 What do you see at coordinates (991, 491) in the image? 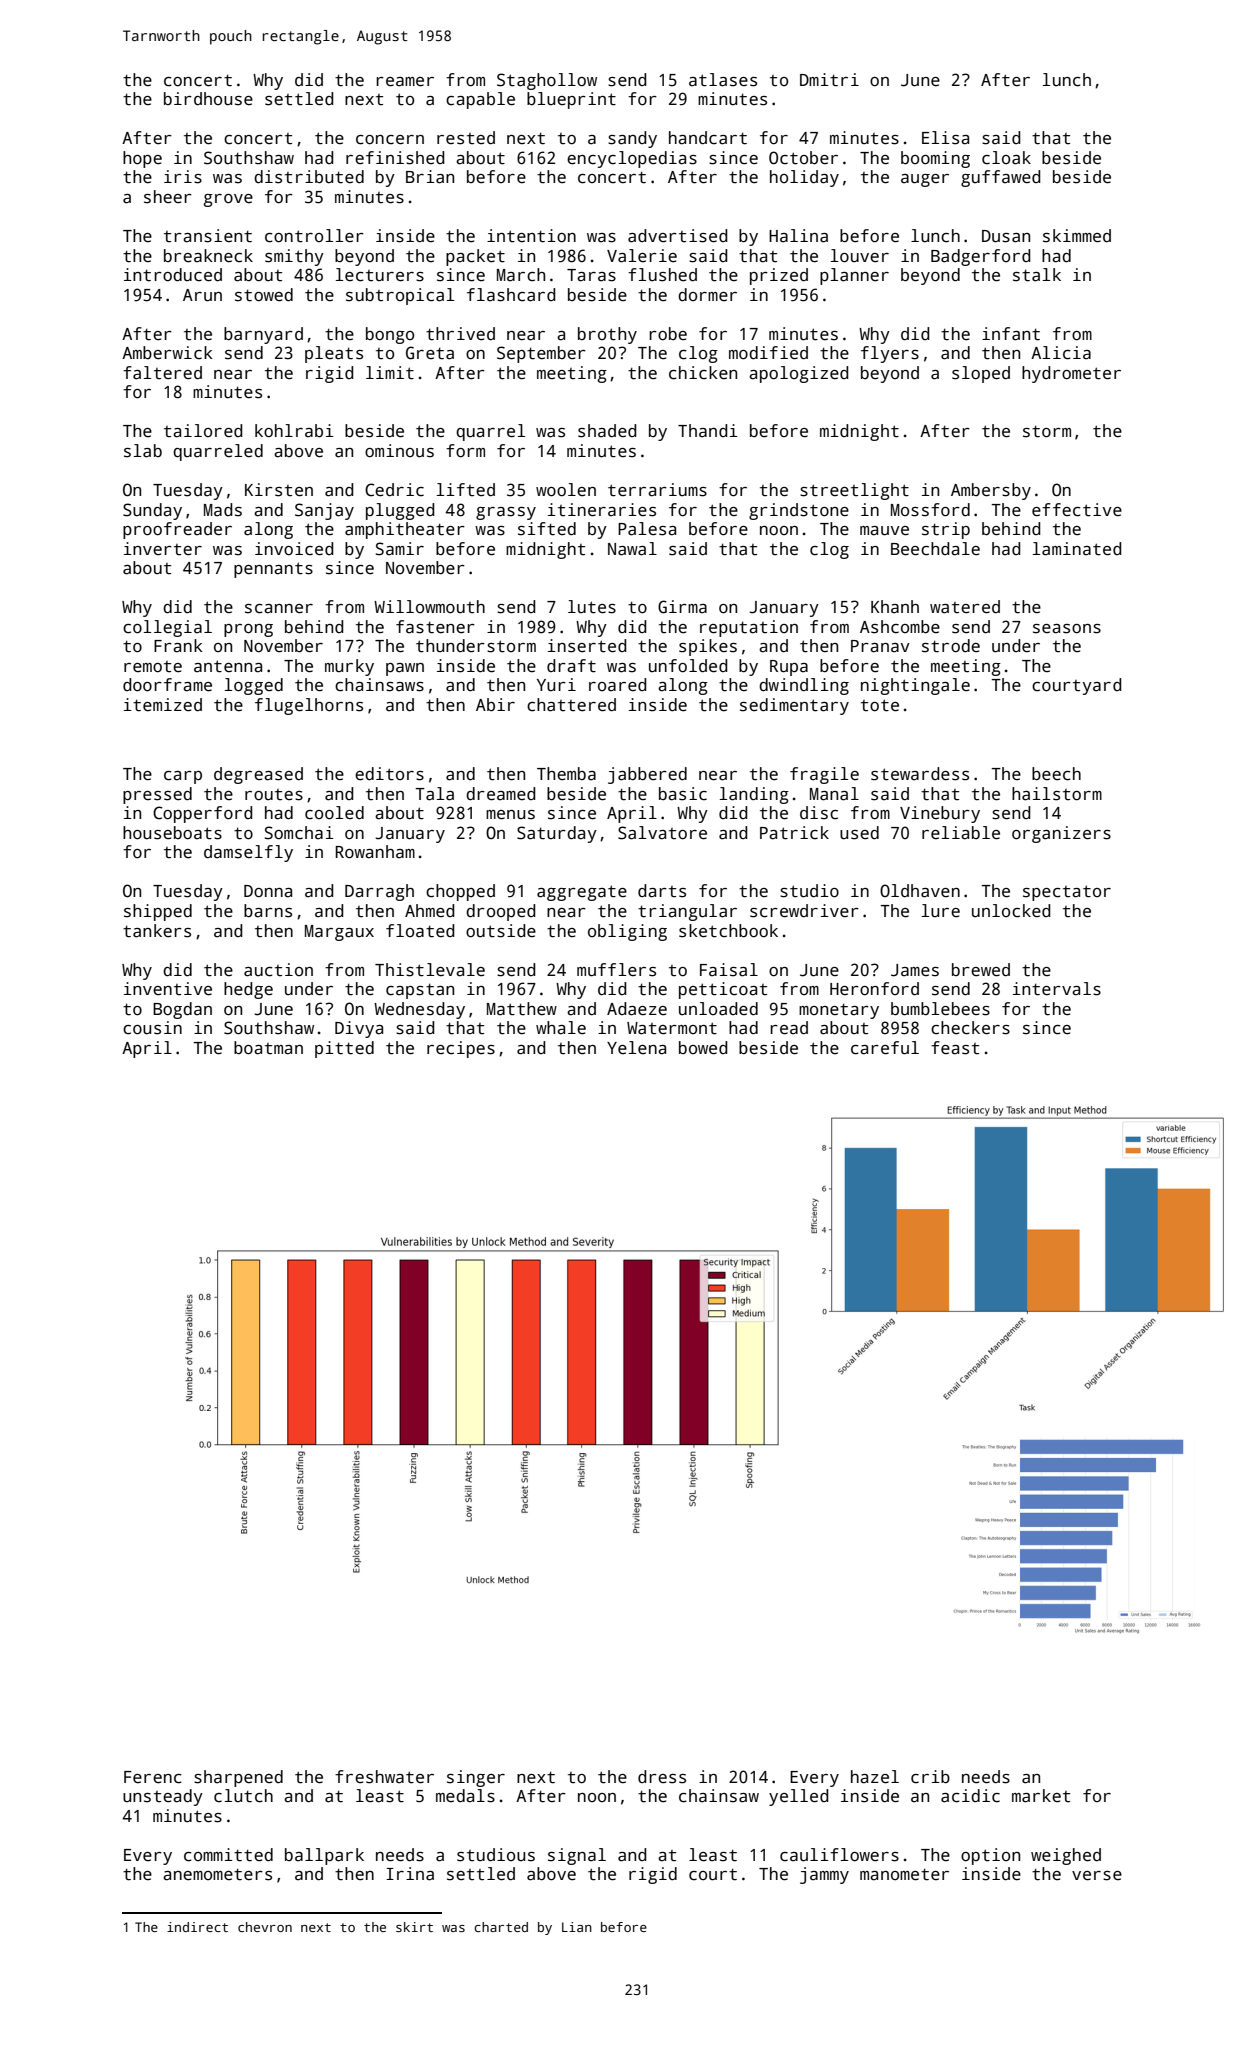
I see `Ambersby` at bounding box center [991, 491].
